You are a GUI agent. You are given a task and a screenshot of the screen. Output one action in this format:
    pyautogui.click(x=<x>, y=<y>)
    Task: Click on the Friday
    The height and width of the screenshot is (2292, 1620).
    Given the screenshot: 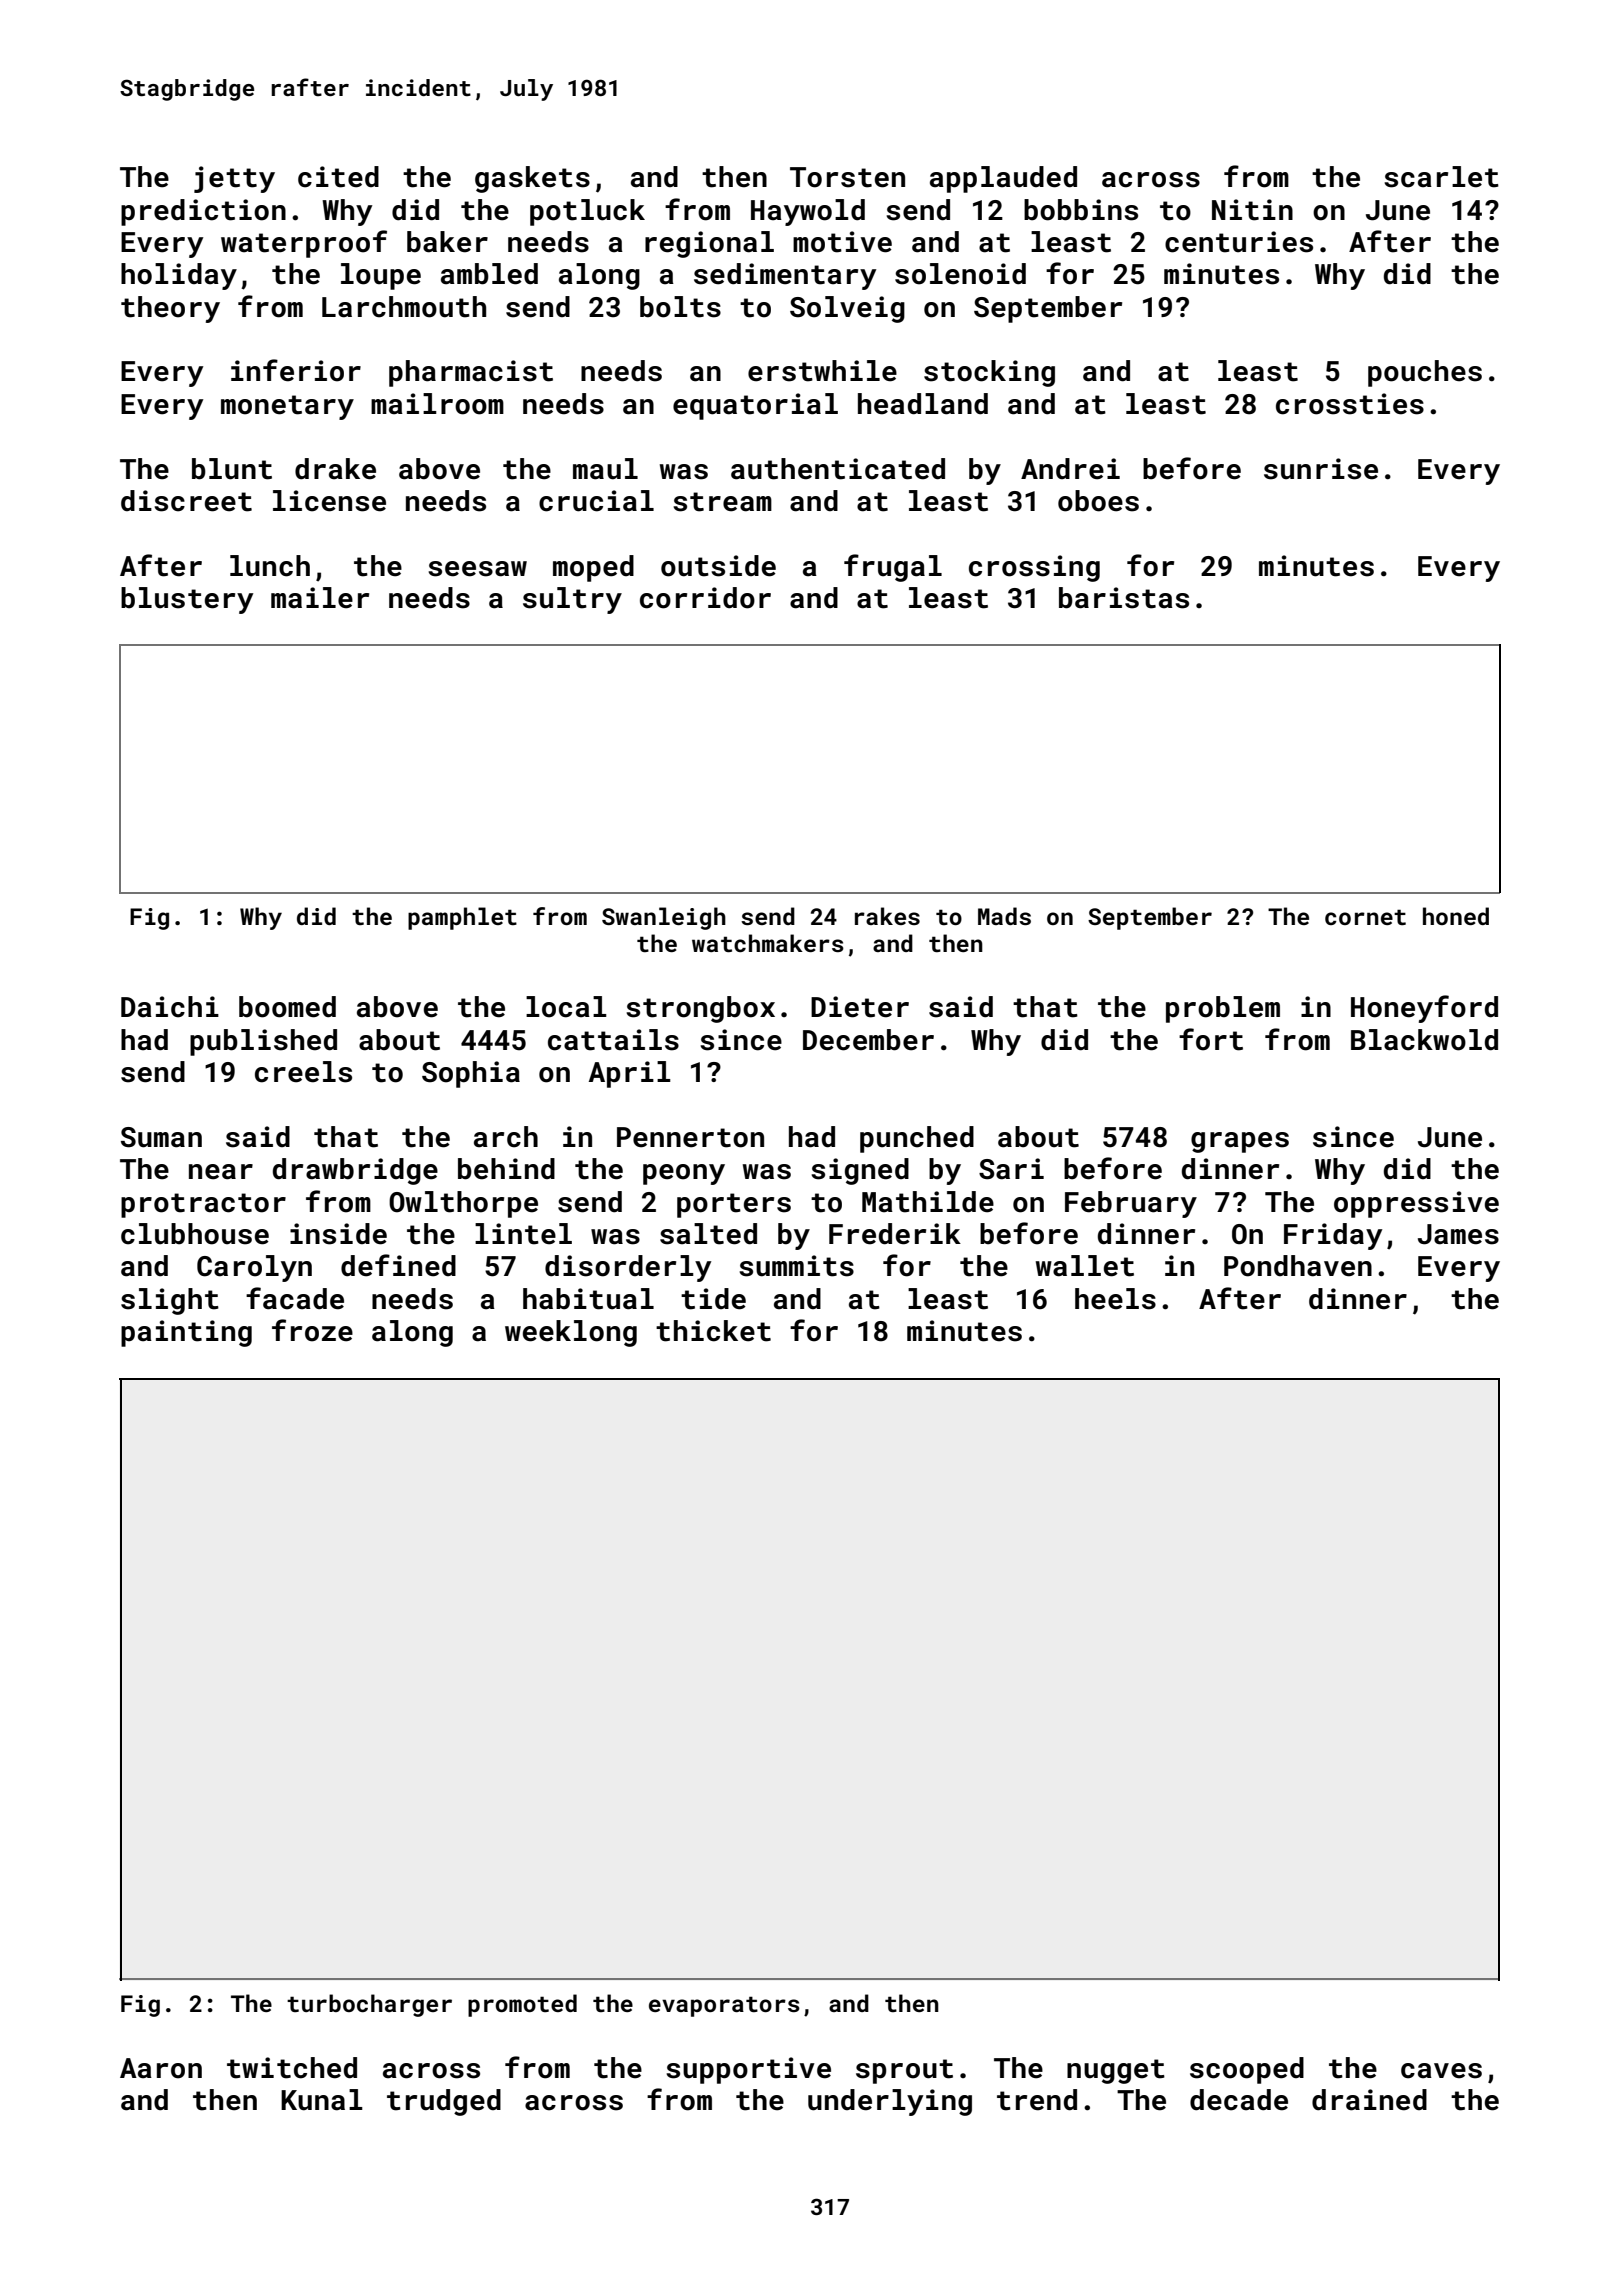 What is the action you would take?
    pyautogui.click(x=1333, y=1236)
